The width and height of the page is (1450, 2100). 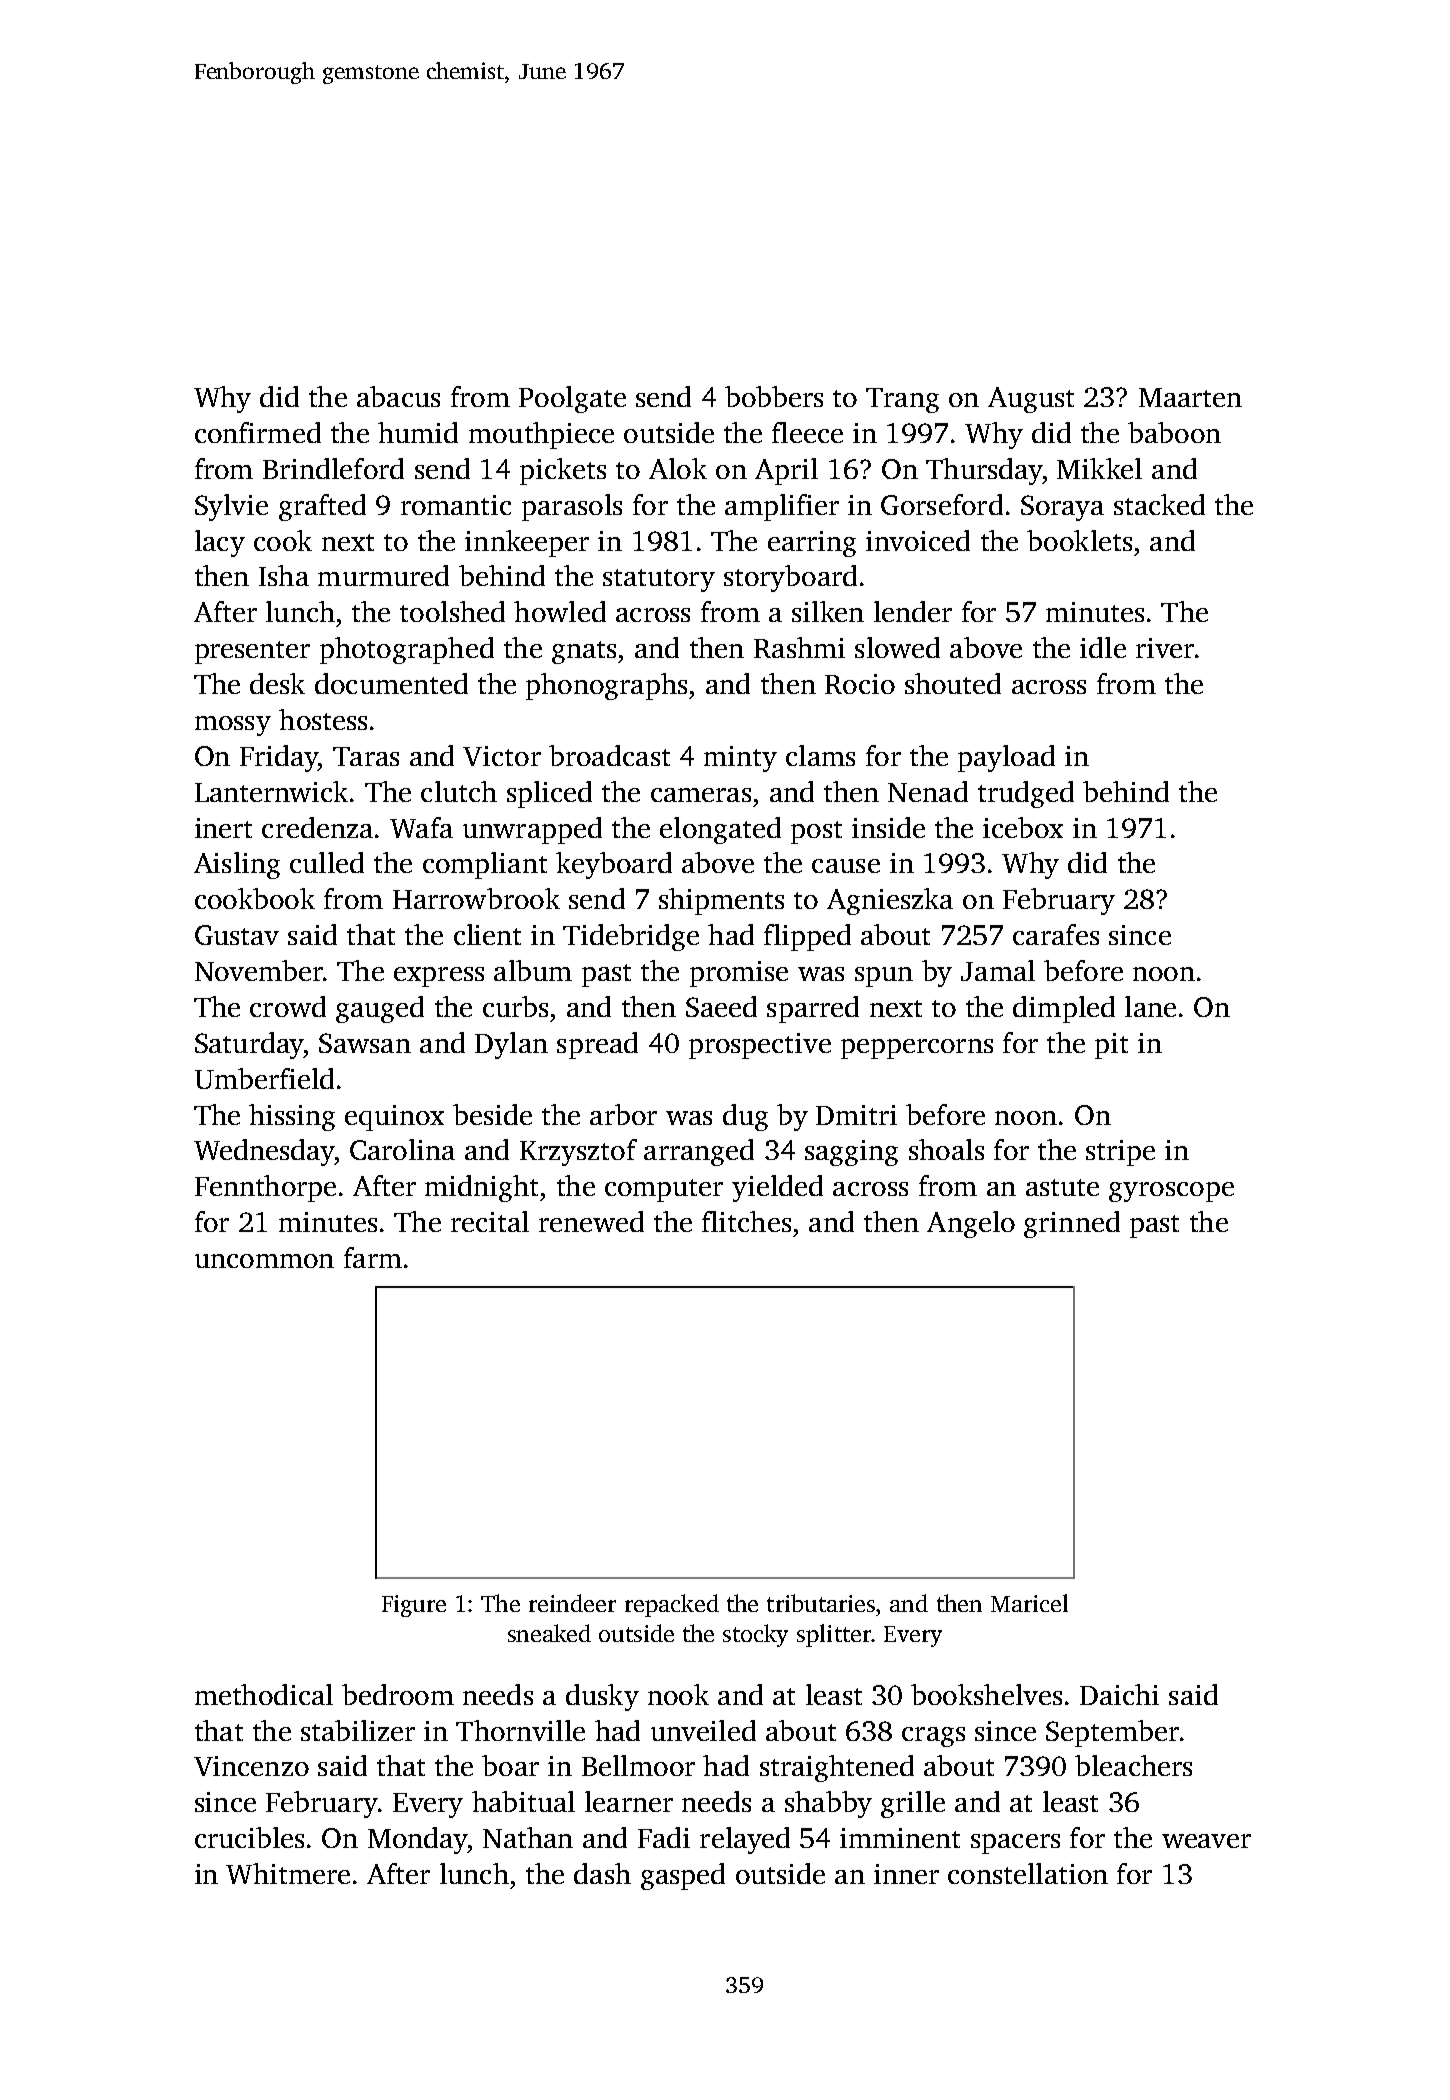 What do you see at coordinates (774, 396) in the page?
I see `bobbers` at bounding box center [774, 396].
